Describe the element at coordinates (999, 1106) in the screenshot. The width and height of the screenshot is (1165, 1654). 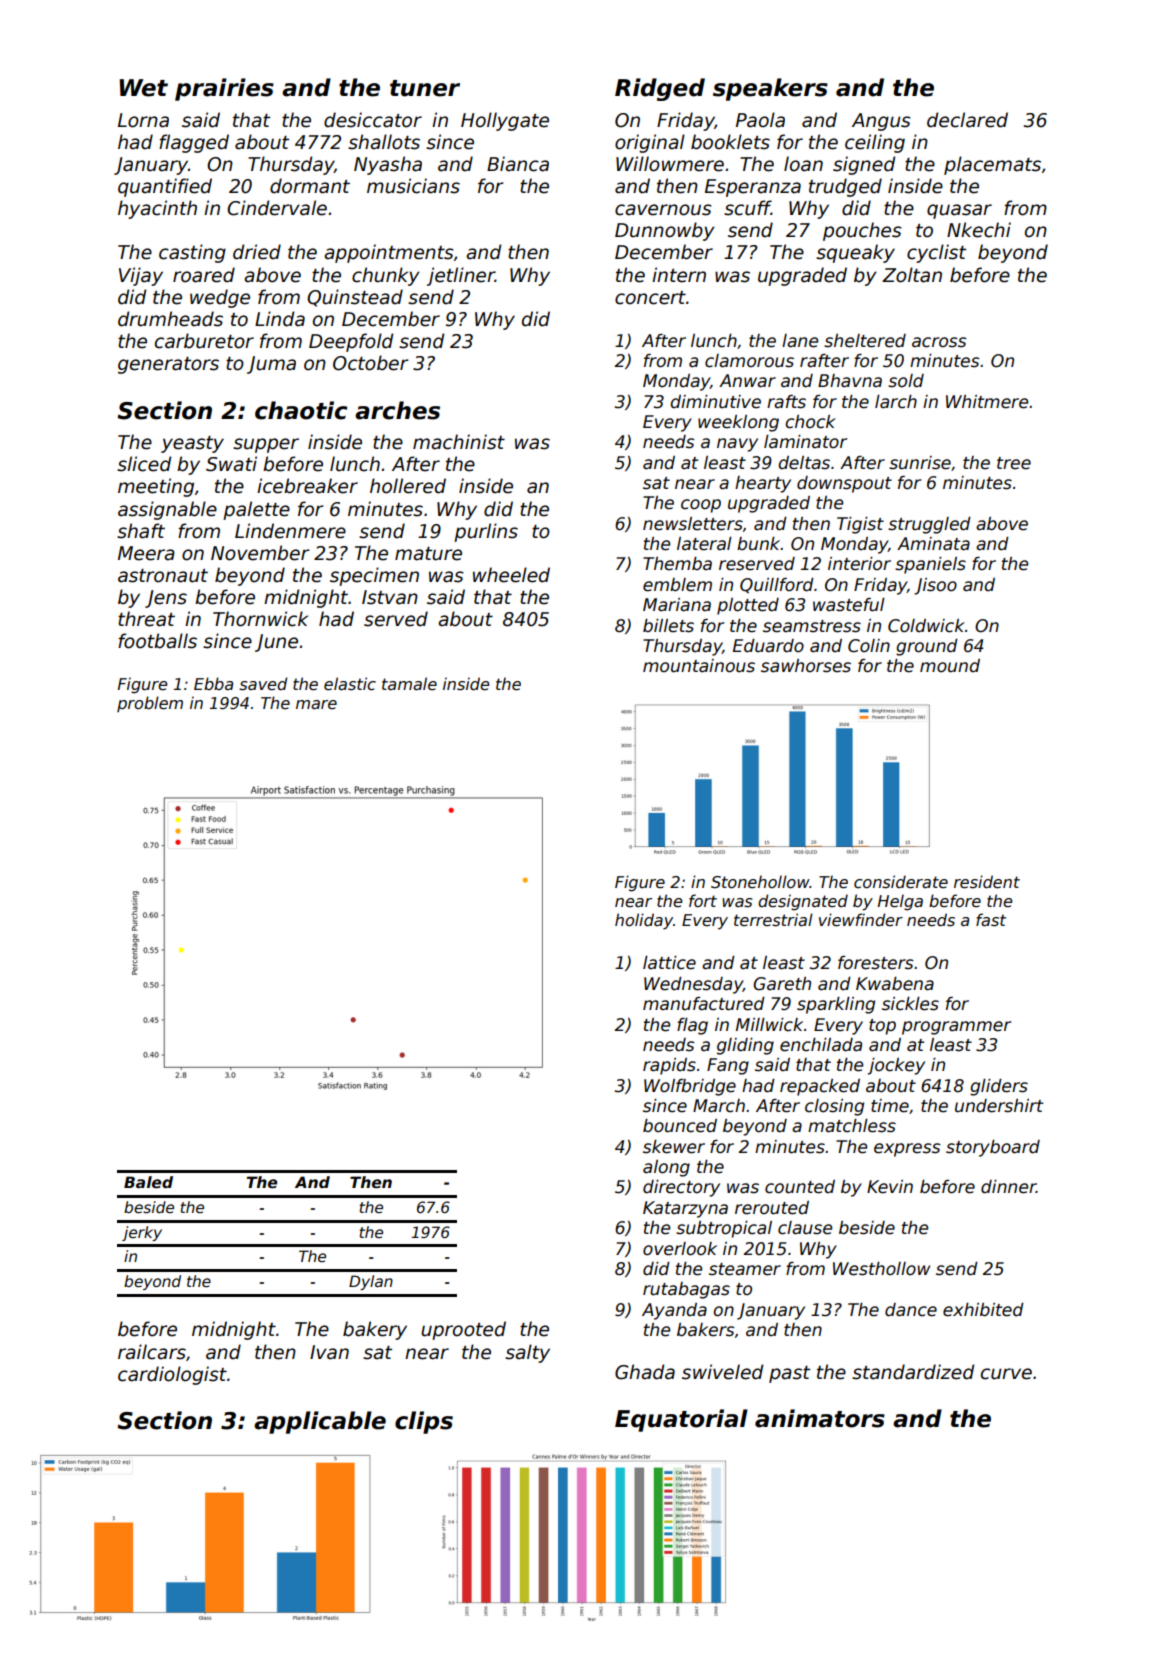
I see `undershirt` at that location.
